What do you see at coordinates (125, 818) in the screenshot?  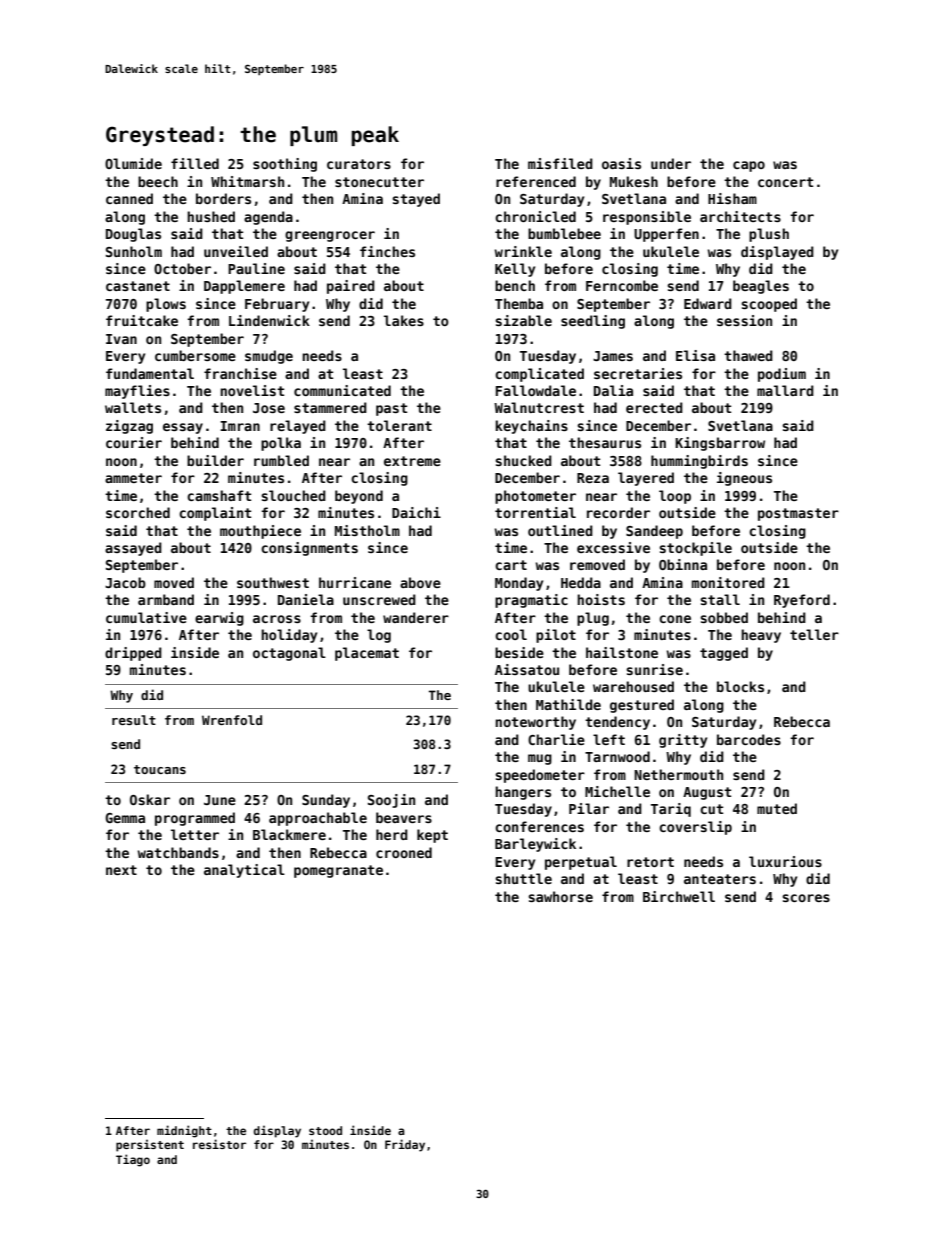 I see `Gemma` at bounding box center [125, 818].
